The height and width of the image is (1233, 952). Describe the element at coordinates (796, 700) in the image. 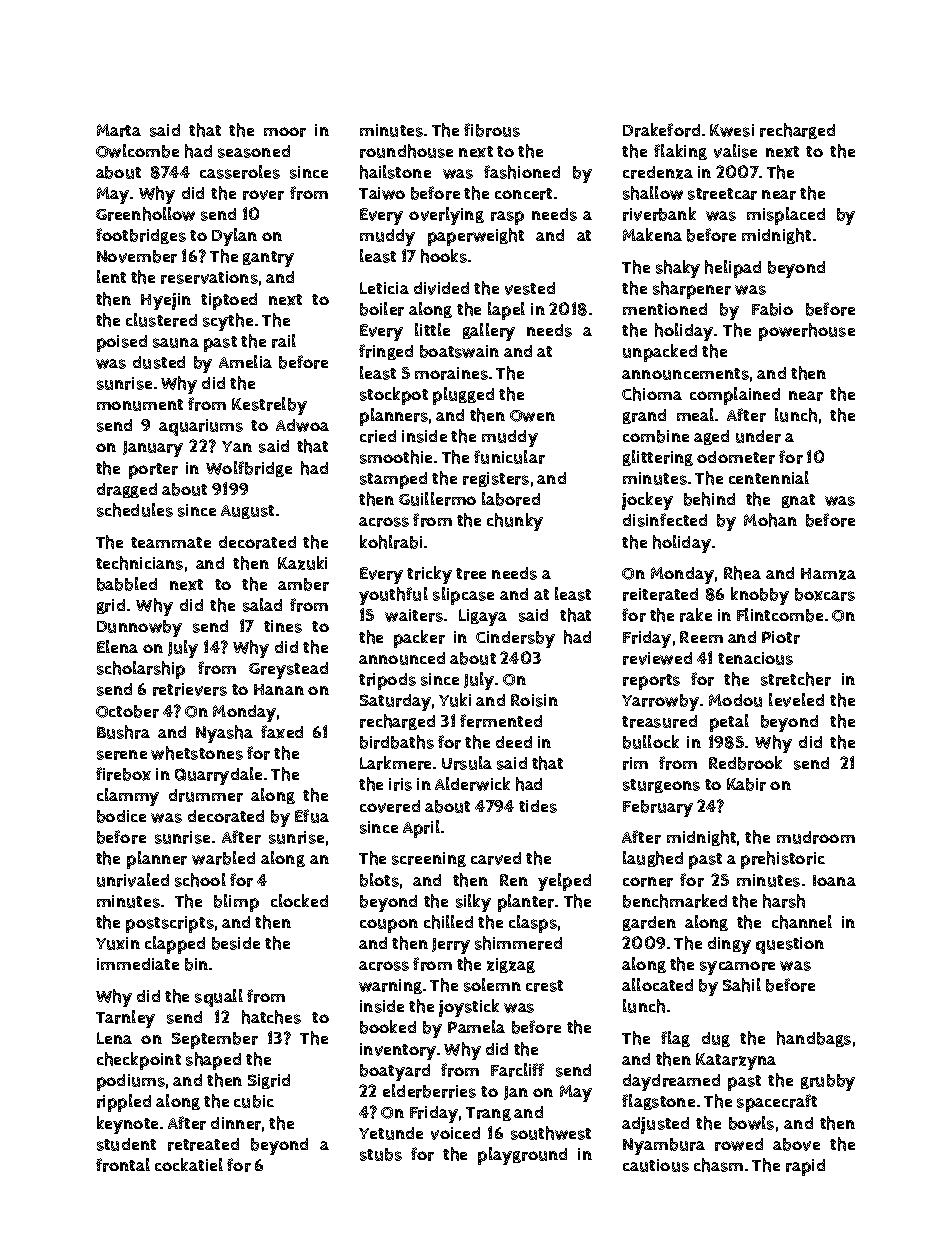

I see `leveled` at that location.
